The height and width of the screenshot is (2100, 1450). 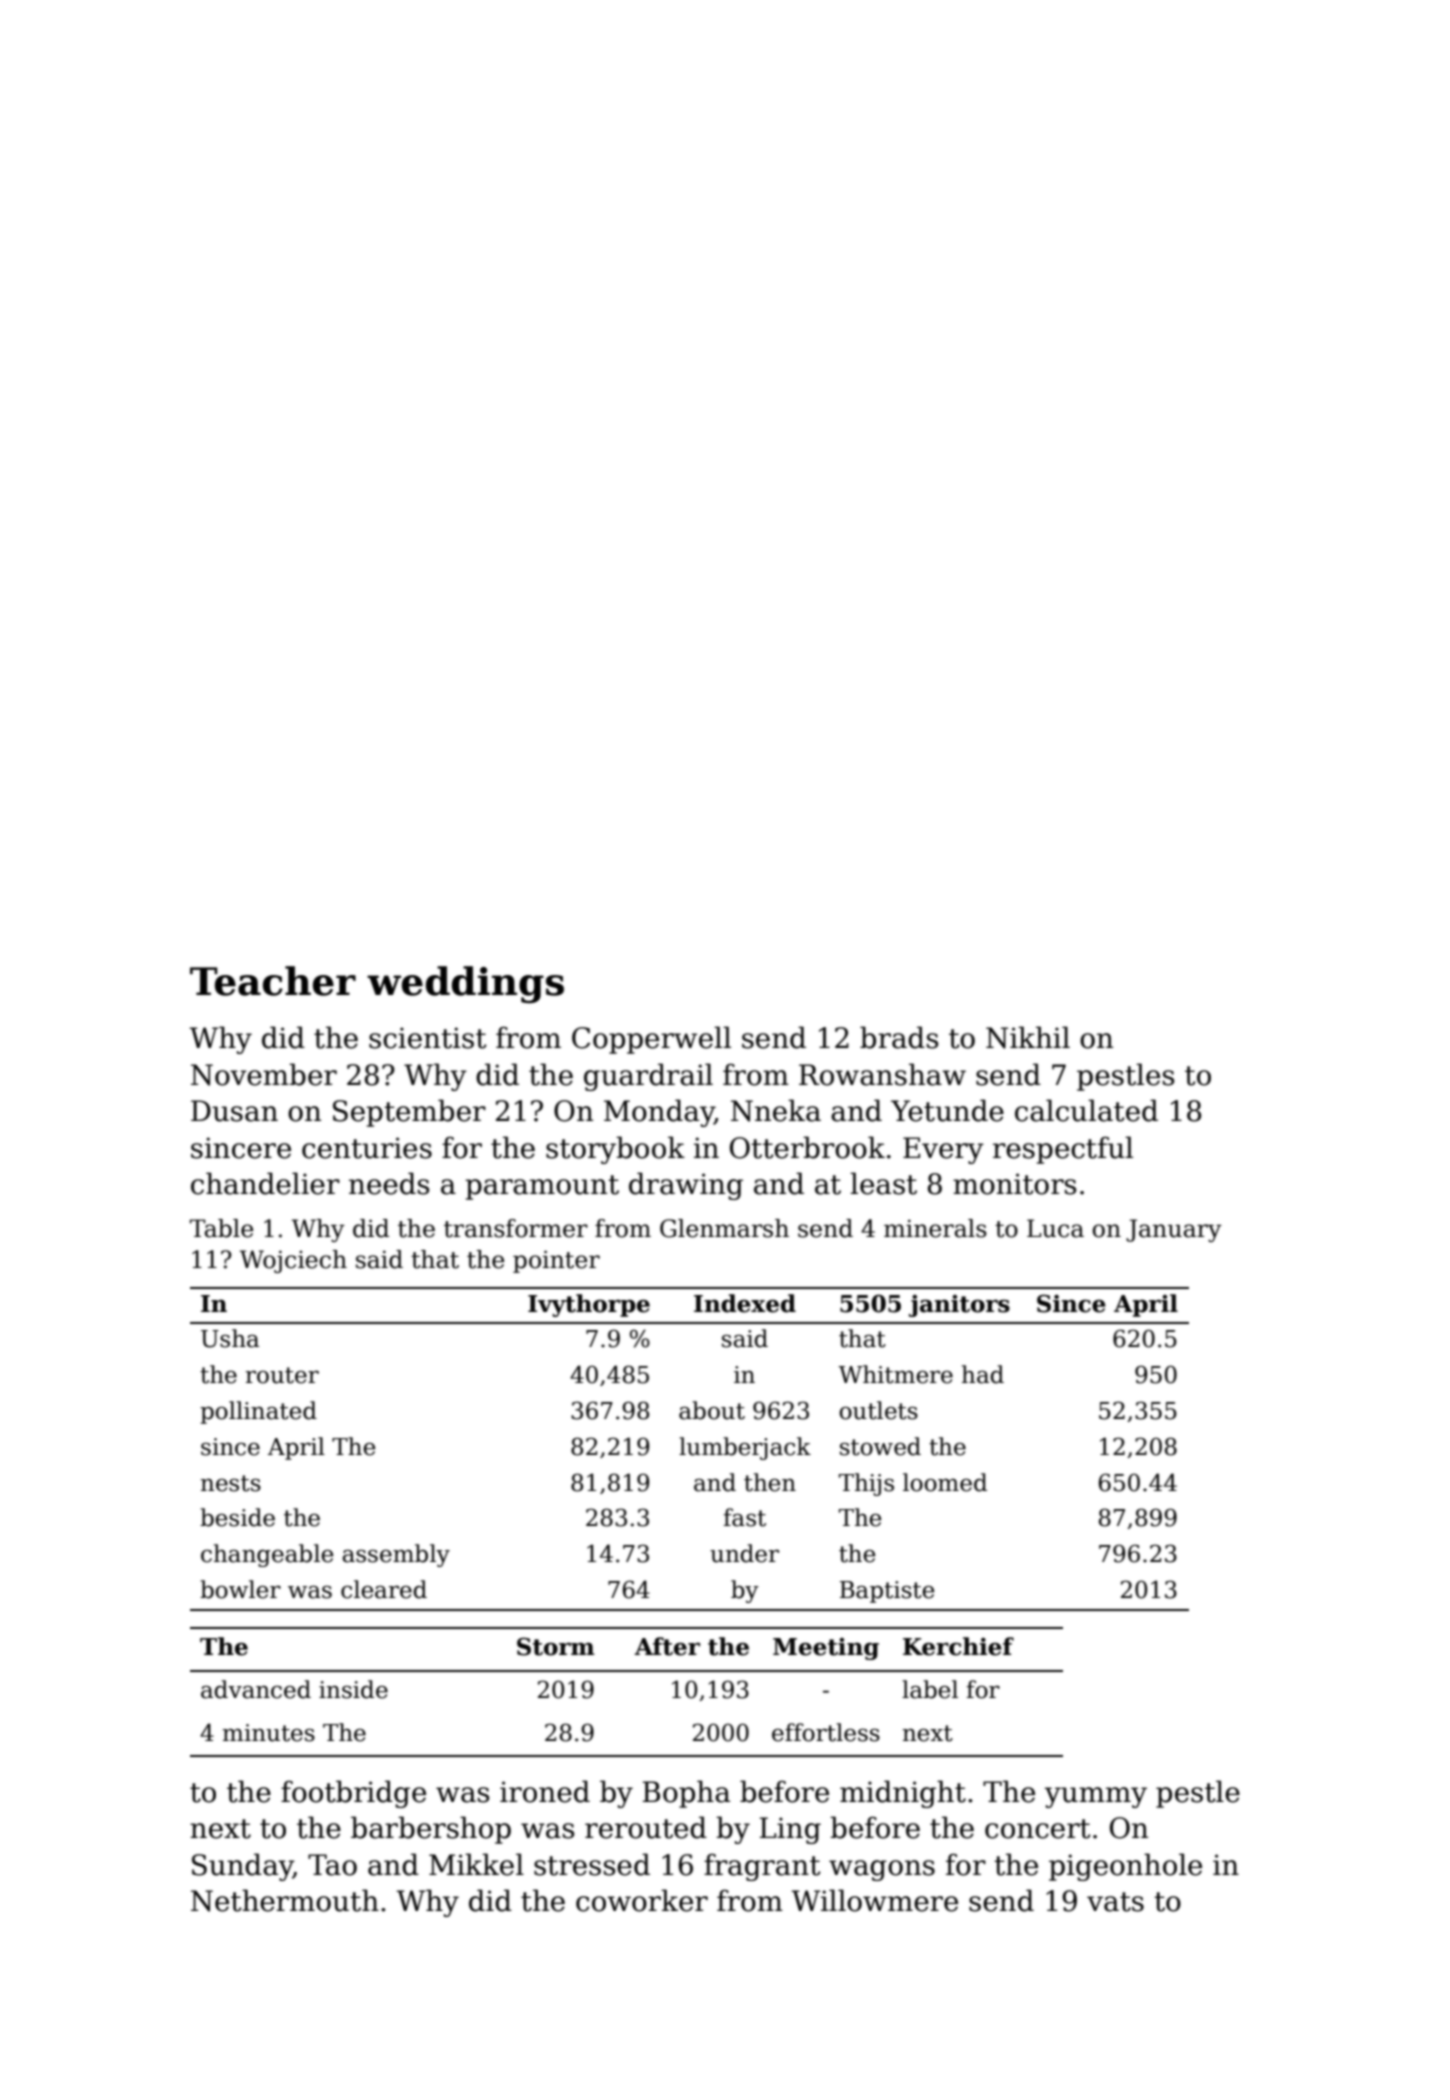 I want to click on concert, so click(x=1038, y=1829).
